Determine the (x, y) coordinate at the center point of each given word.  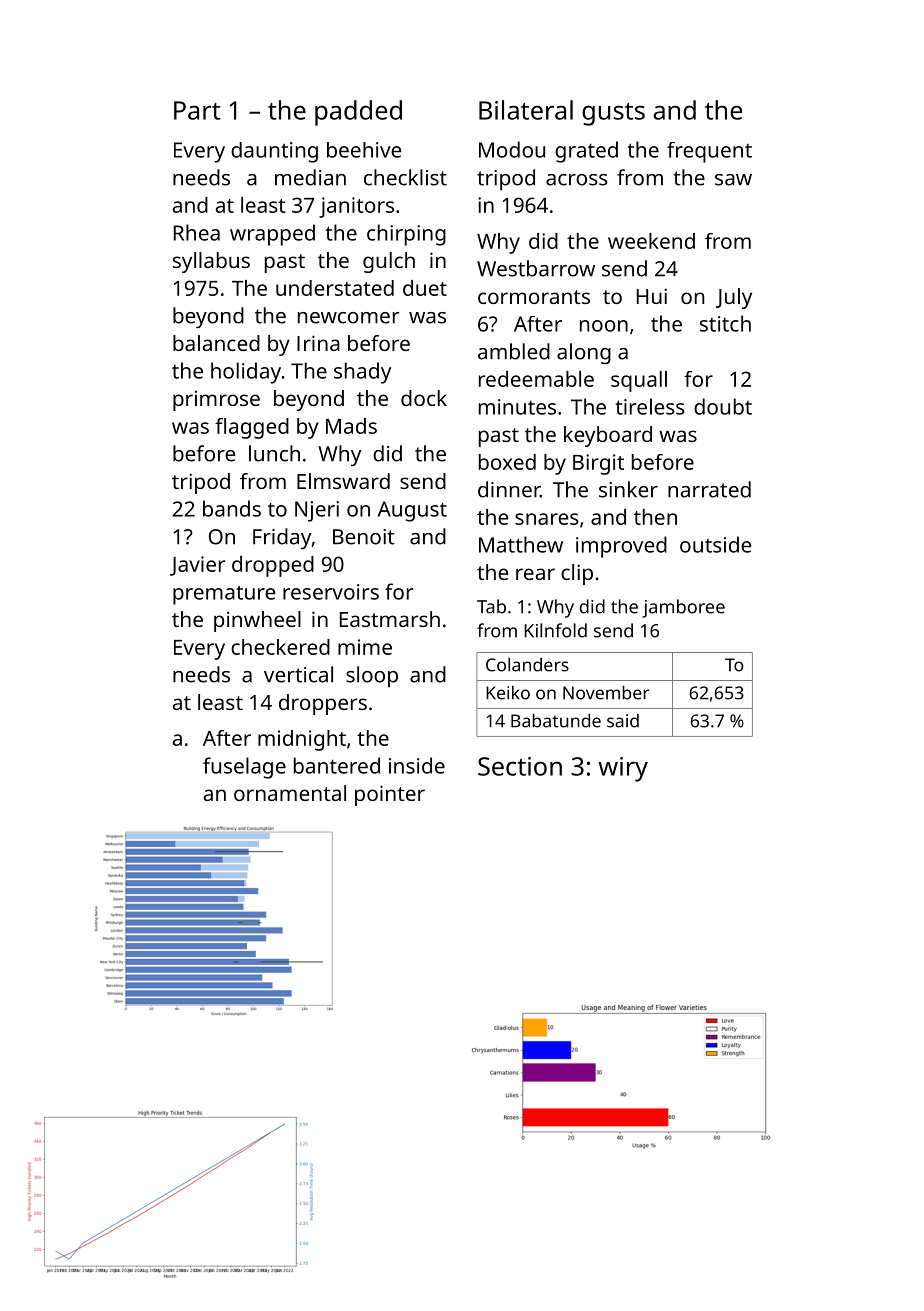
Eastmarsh (390, 619)
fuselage (244, 768)
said (623, 721)
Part (197, 110)
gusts (613, 114)
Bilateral (526, 110)
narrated (709, 489)
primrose (216, 400)
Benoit (364, 537)
